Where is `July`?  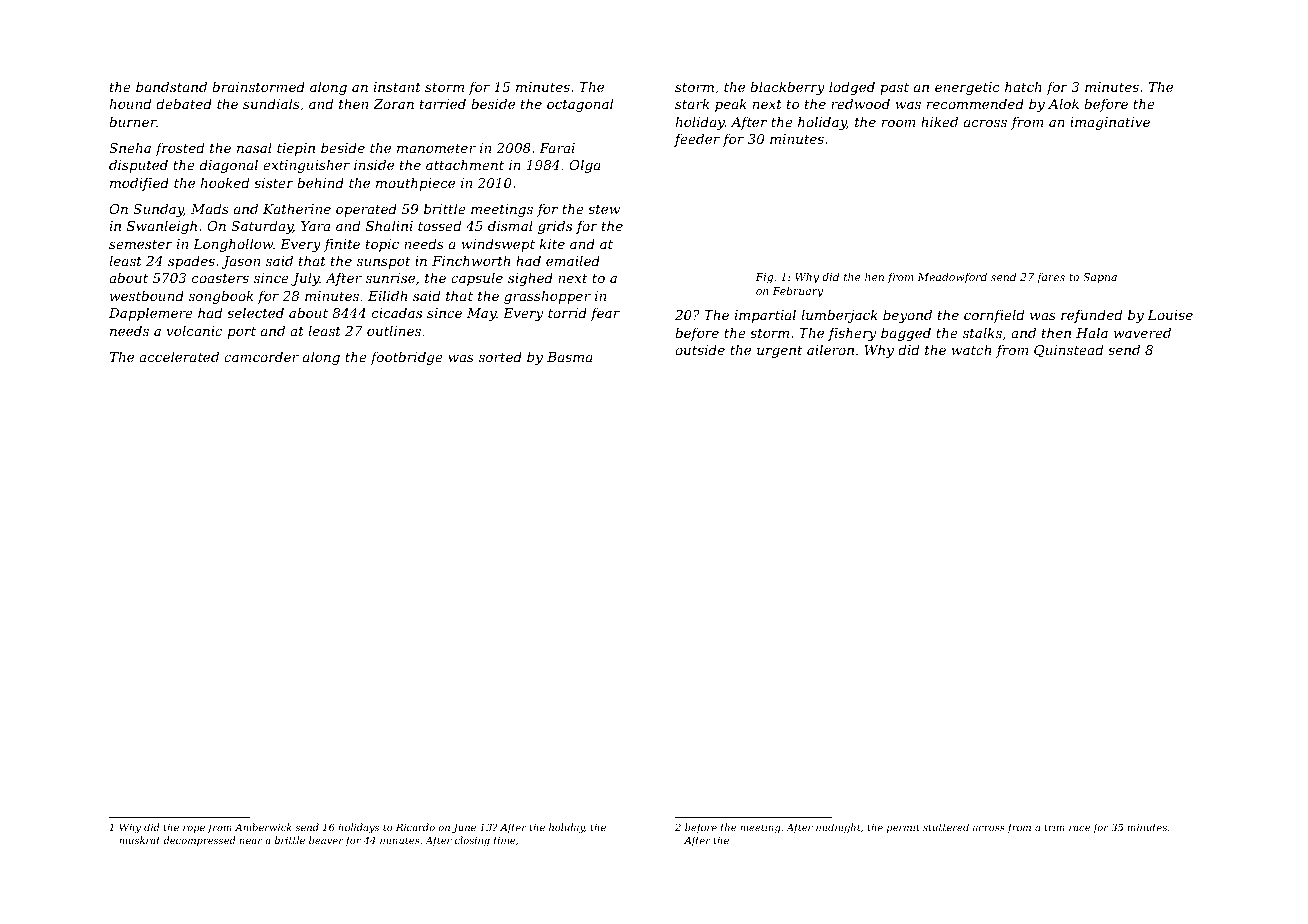
July is located at coordinates (305, 279).
